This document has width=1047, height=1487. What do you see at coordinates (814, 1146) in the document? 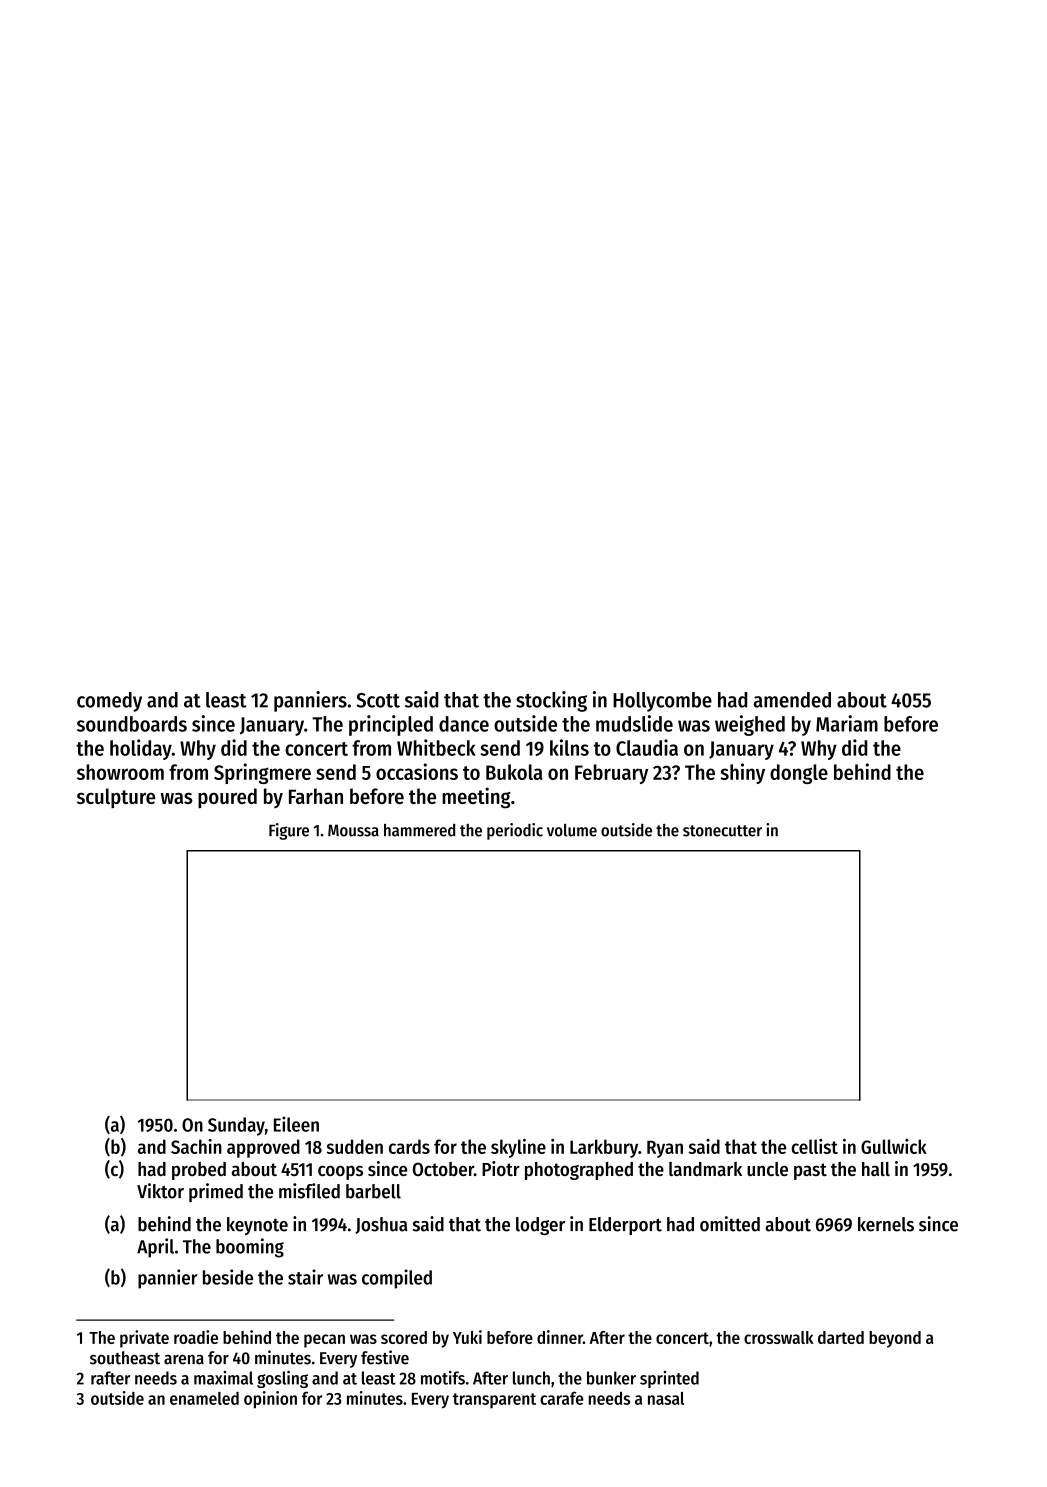
I see `cellist` at bounding box center [814, 1146].
